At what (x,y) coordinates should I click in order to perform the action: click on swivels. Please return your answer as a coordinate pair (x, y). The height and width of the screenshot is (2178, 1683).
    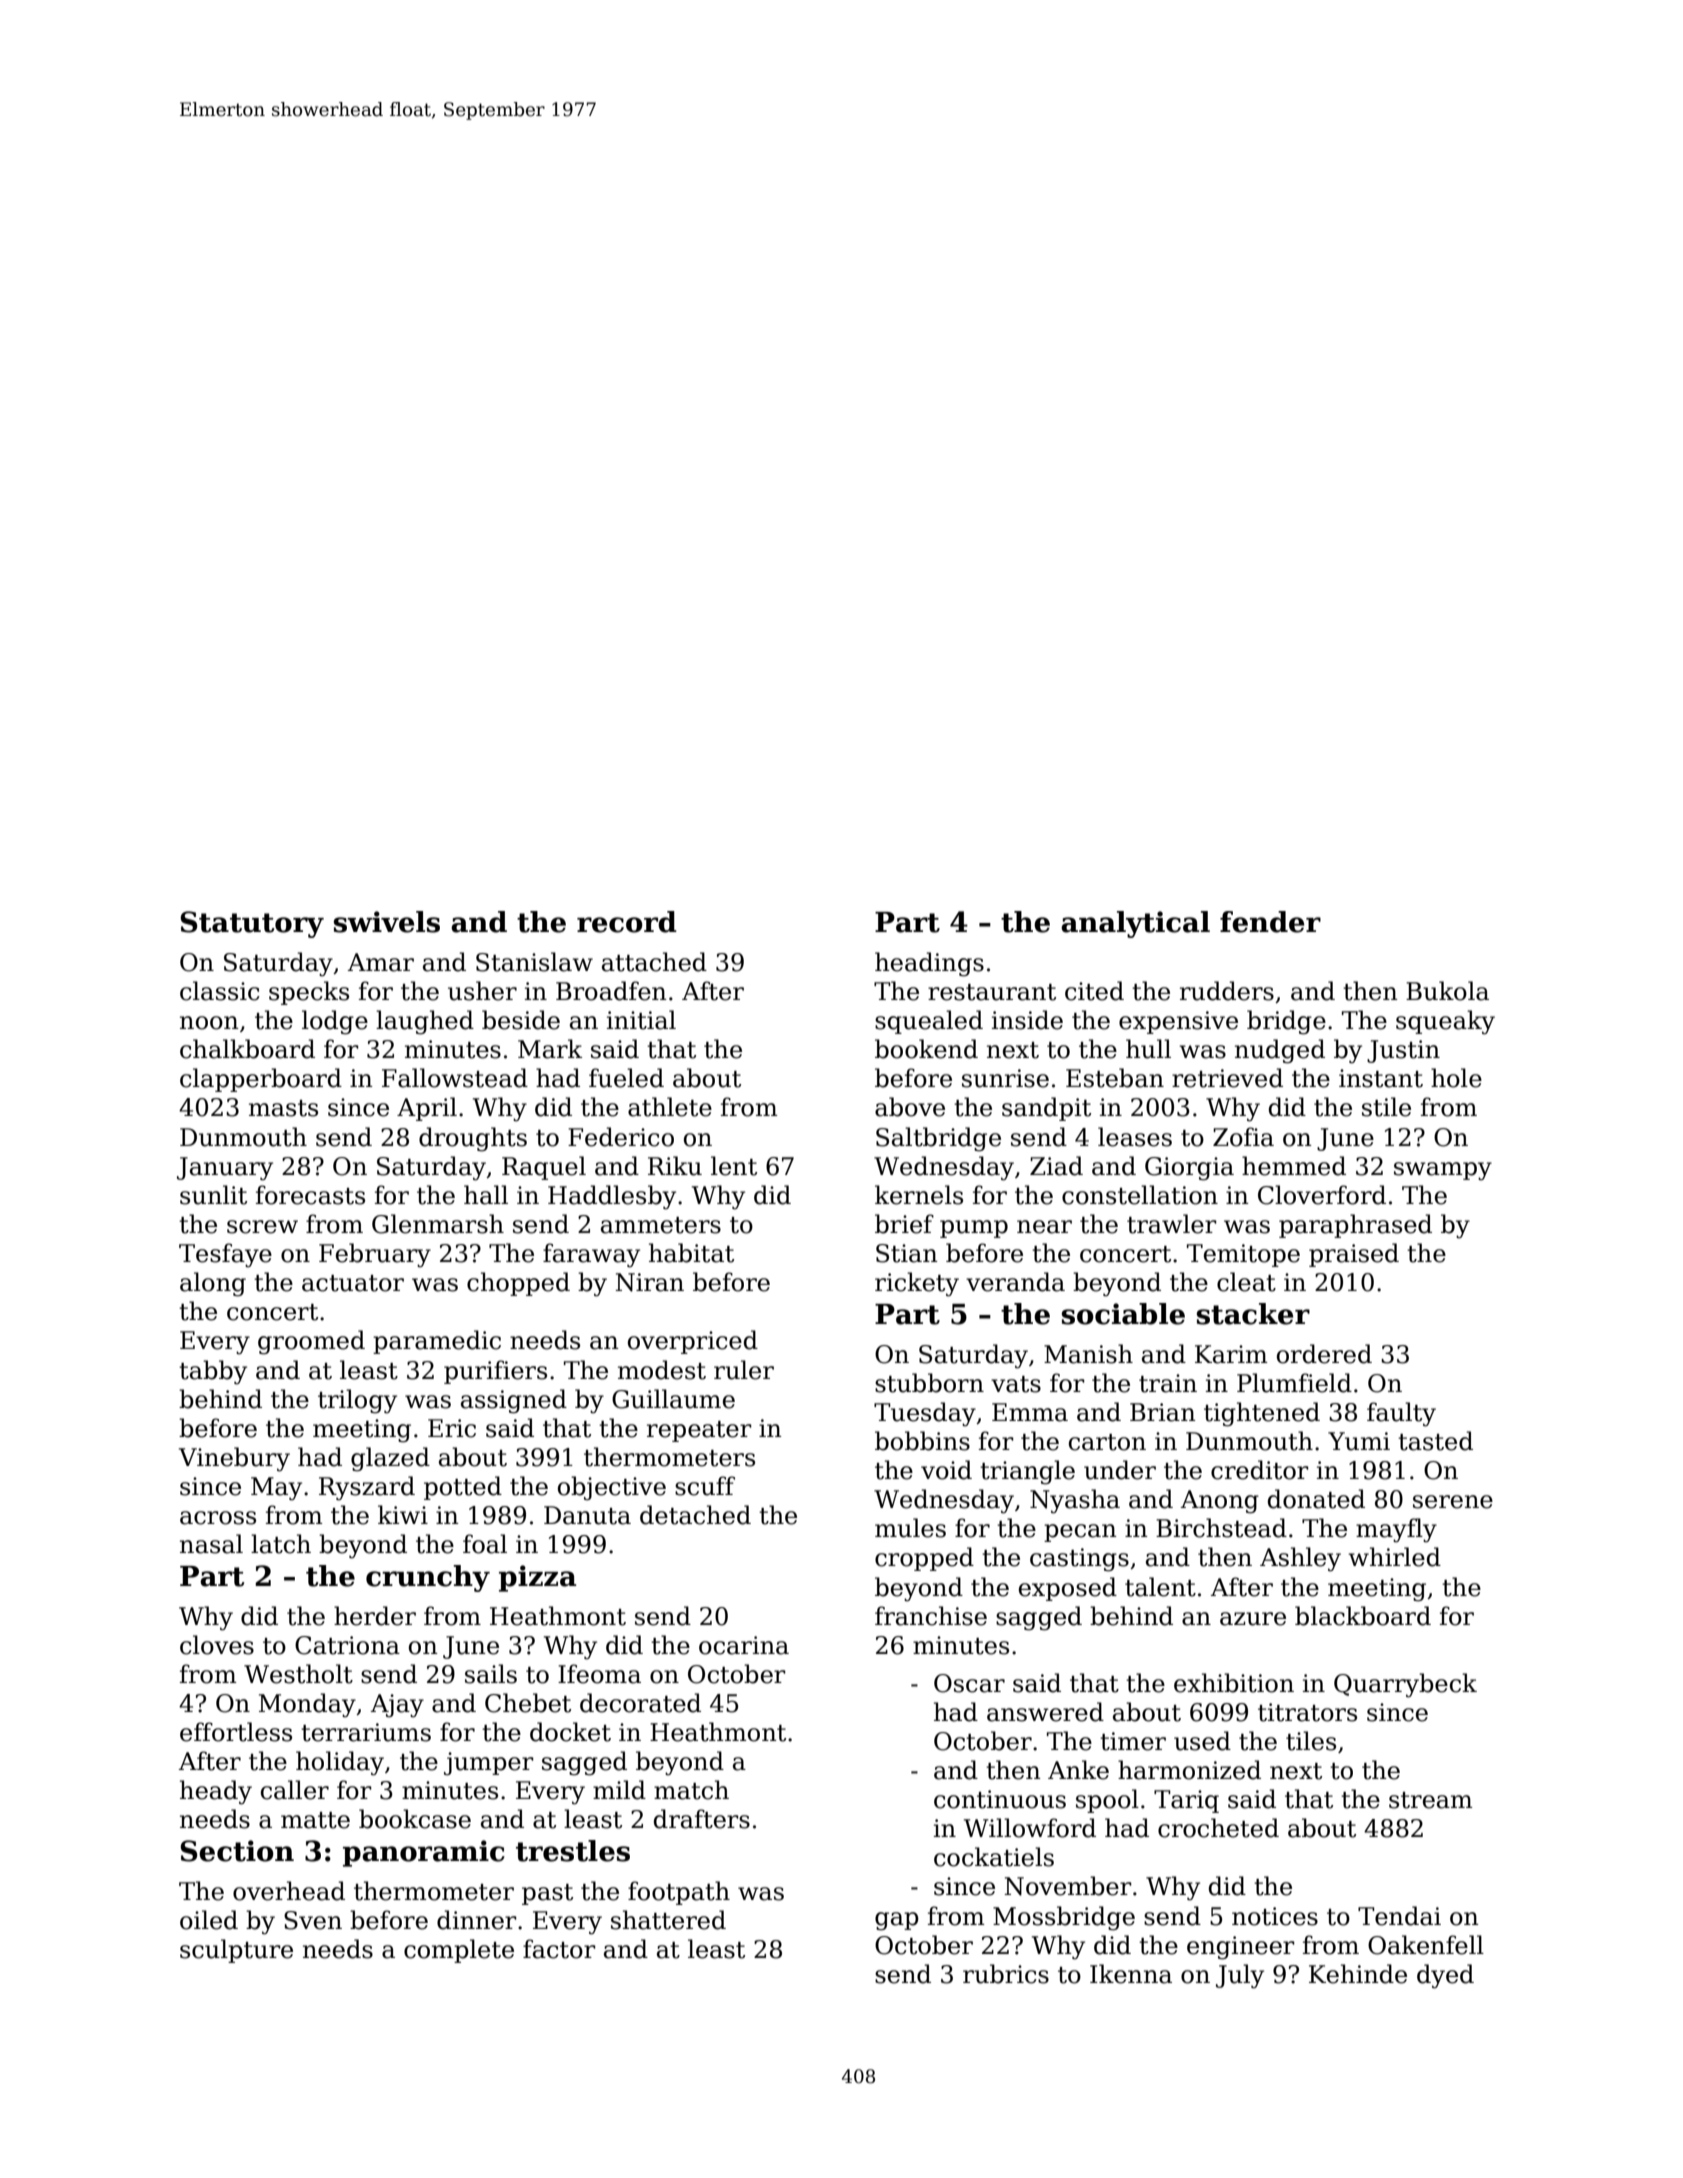
    Looking at the image, I should click on (387, 922).
